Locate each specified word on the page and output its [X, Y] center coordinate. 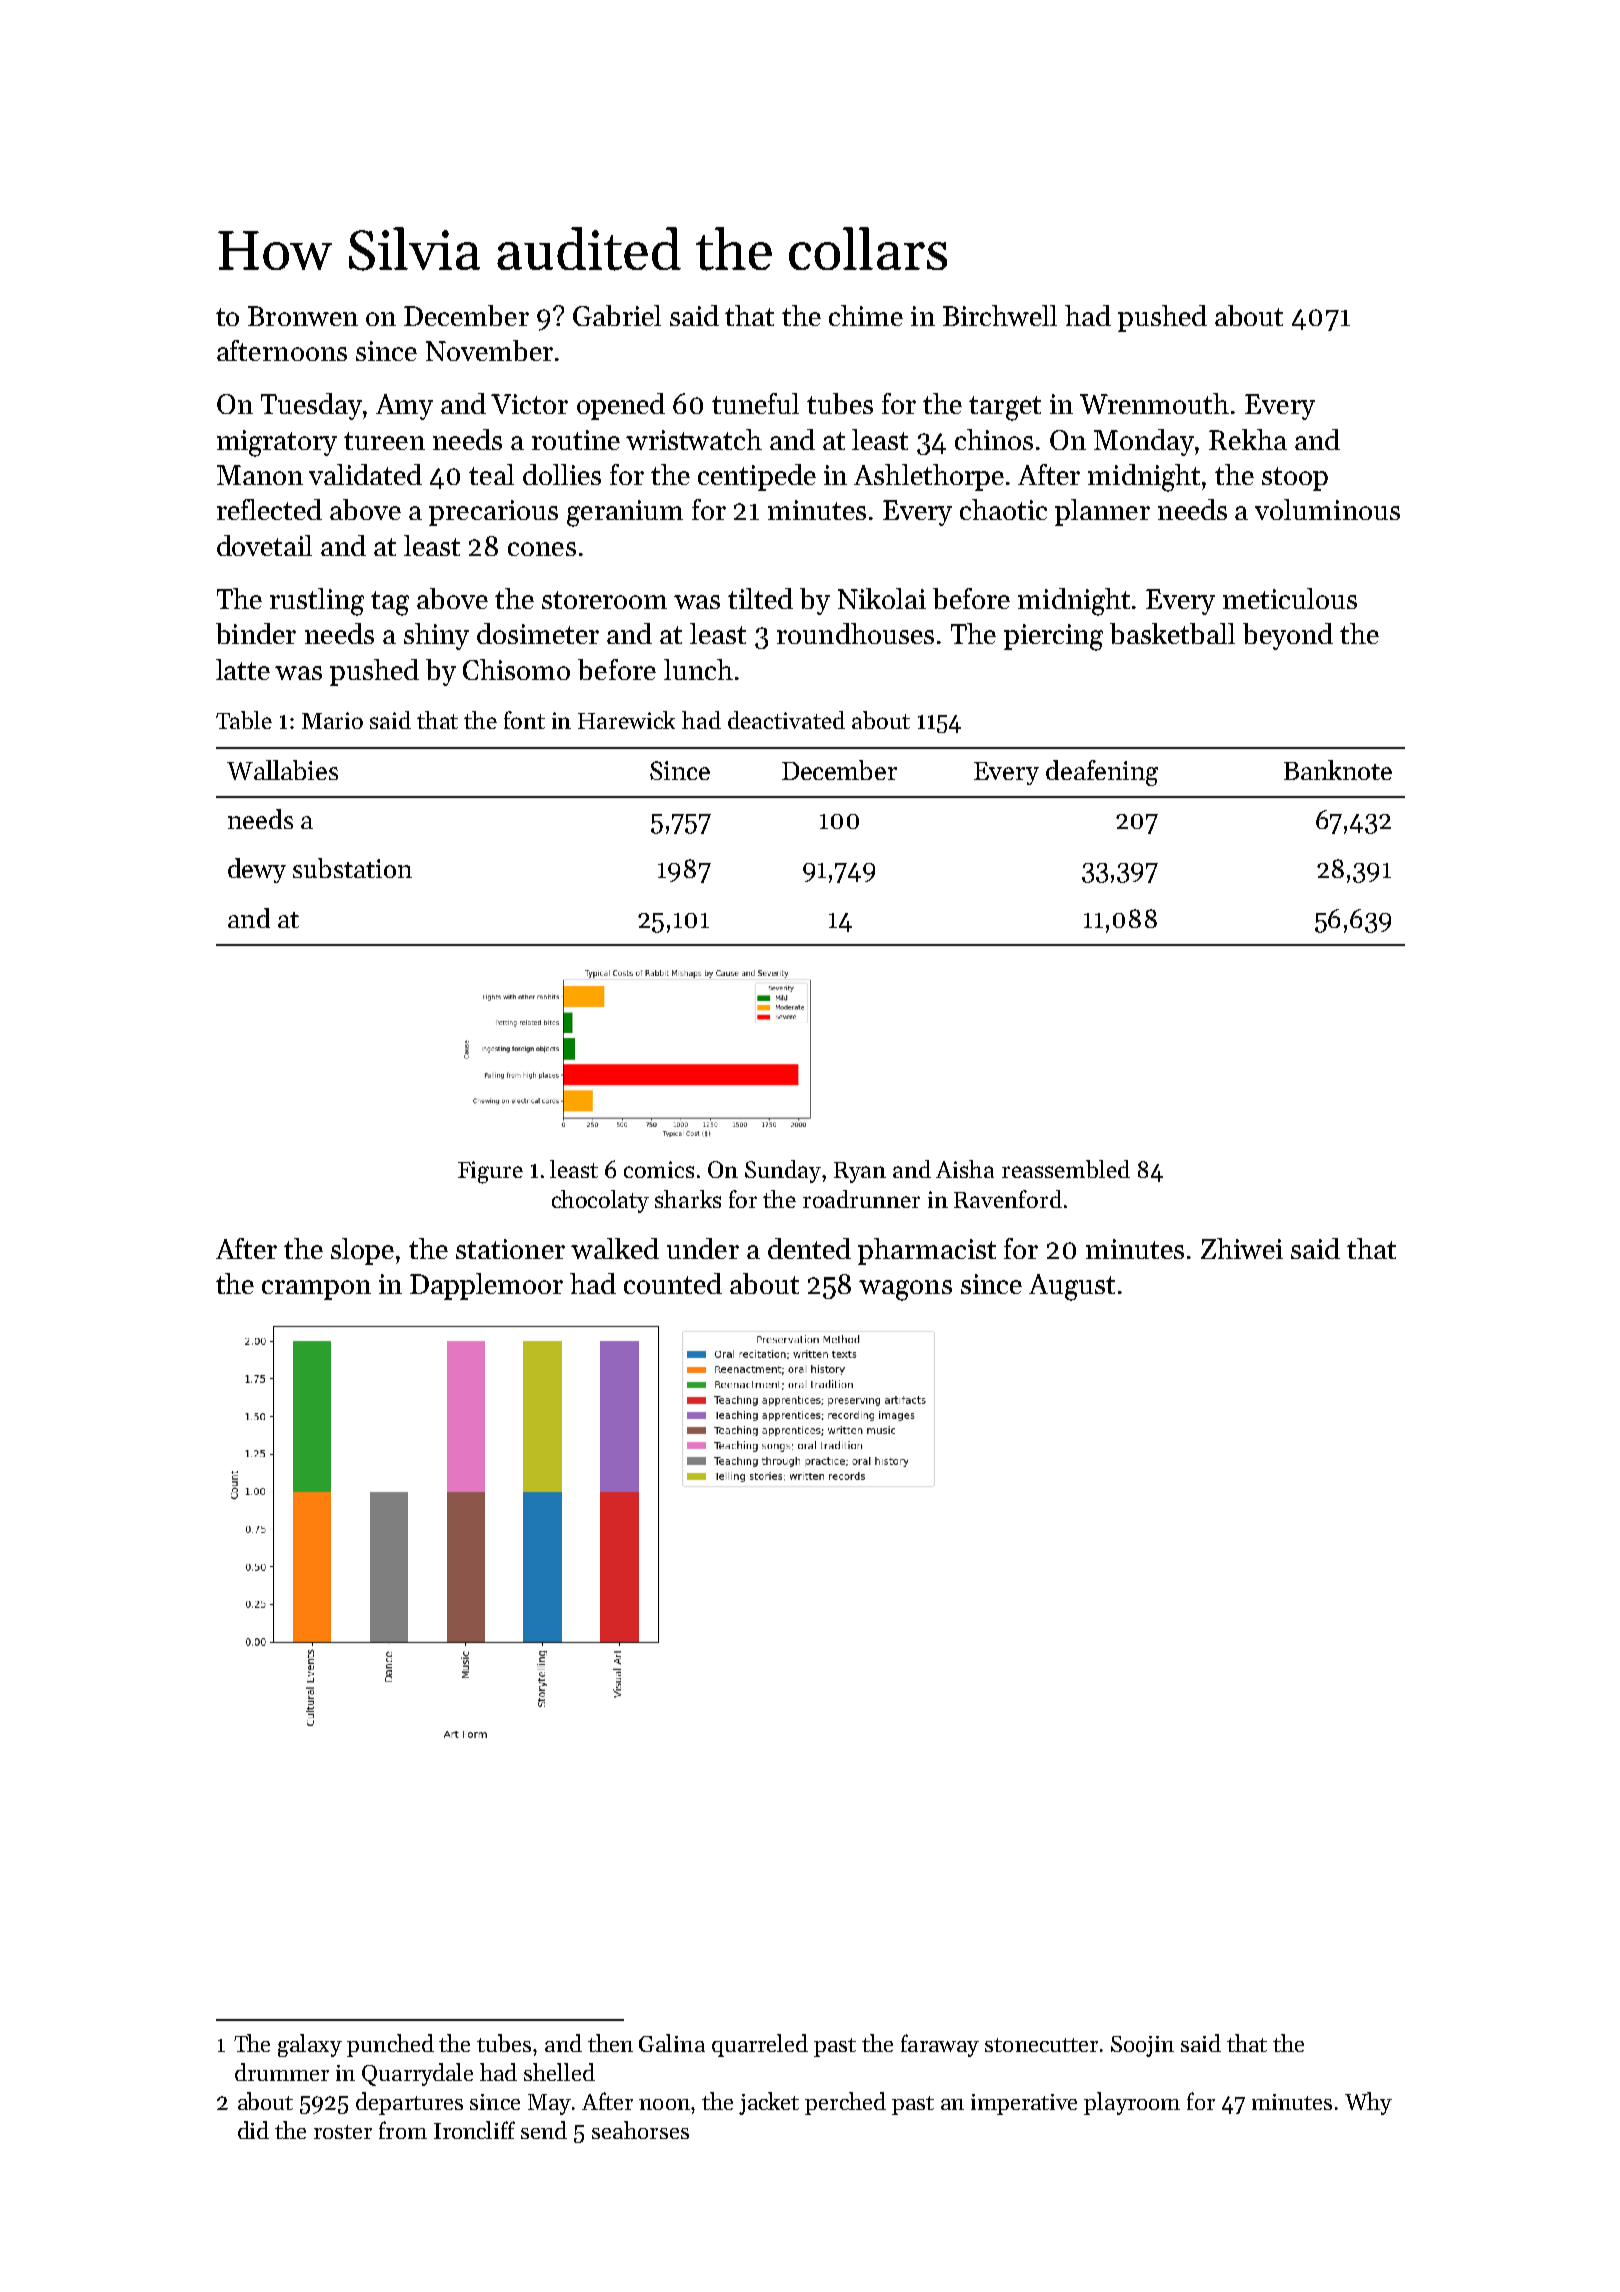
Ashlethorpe [929, 477]
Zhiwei [1242, 1248]
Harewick [626, 720]
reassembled [1066, 1169]
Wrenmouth [1154, 403]
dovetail [264, 545]
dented [809, 1248]
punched [390, 2045]
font [524, 720]
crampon [316, 1290]
